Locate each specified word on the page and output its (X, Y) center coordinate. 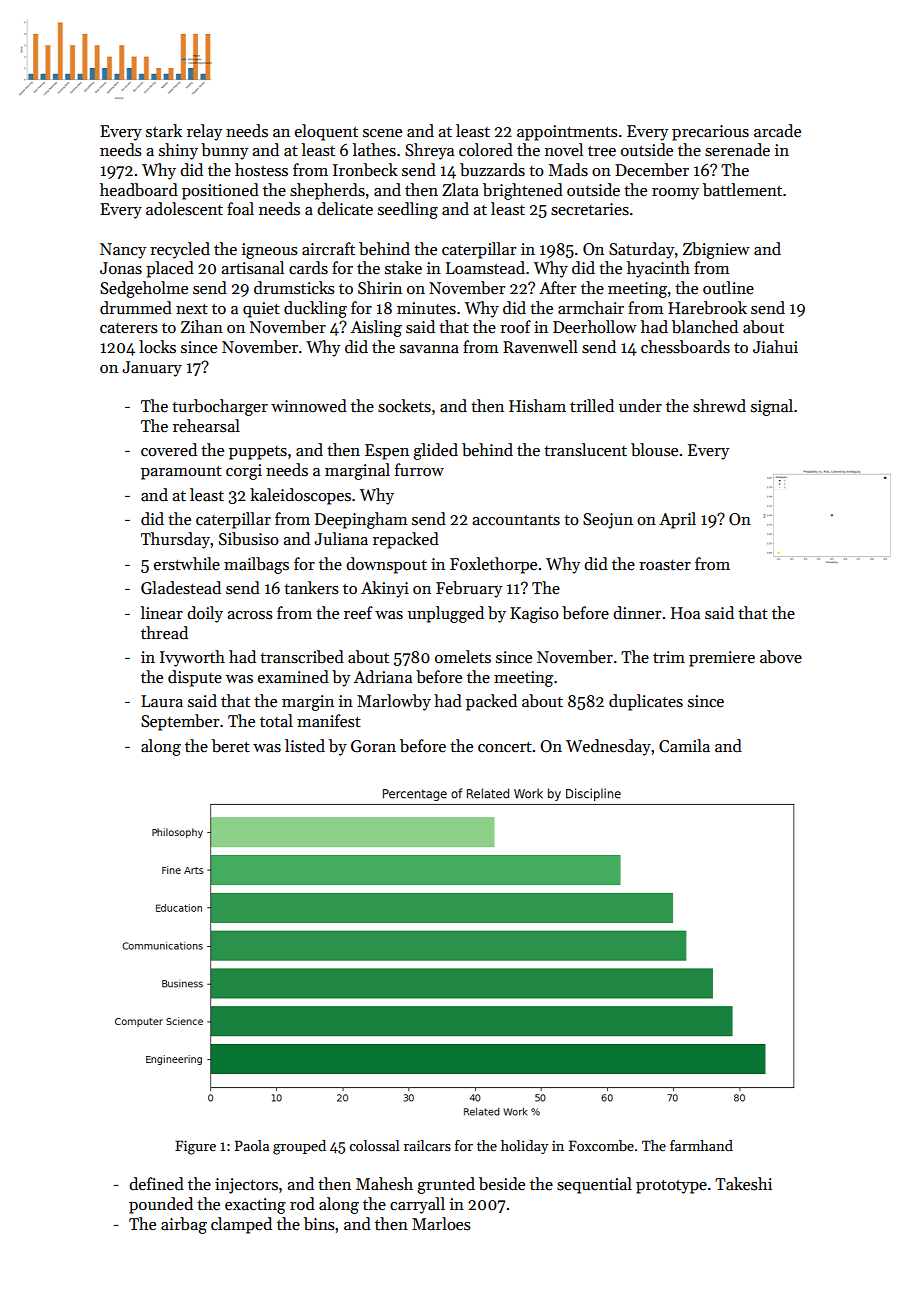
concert (505, 747)
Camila (684, 746)
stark (164, 131)
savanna (429, 349)
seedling (408, 210)
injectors (246, 1186)
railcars (427, 1145)
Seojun (608, 521)
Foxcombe (601, 1145)
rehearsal (206, 426)
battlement (742, 190)
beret (231, 746)
